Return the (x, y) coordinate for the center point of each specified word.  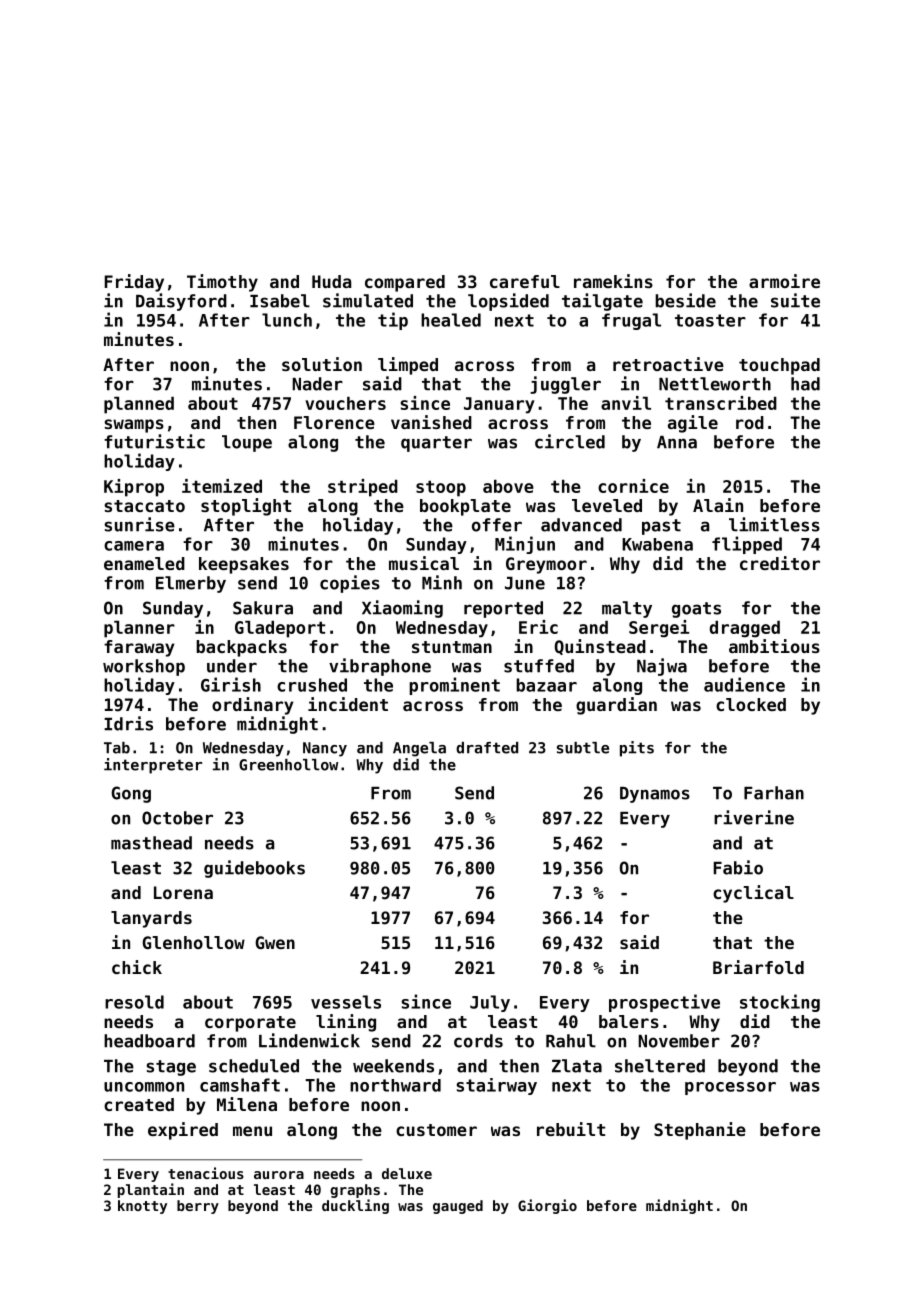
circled (570, 441)
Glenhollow (193, 942)
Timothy (222, 283)
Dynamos (655, 795)
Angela (419, 749)
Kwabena (657, 544)
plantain (151, 1190)
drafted (487, 748)
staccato (144, 506)
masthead (151, 843)
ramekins (613, 281)
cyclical (753, 894)
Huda (331, 281)
